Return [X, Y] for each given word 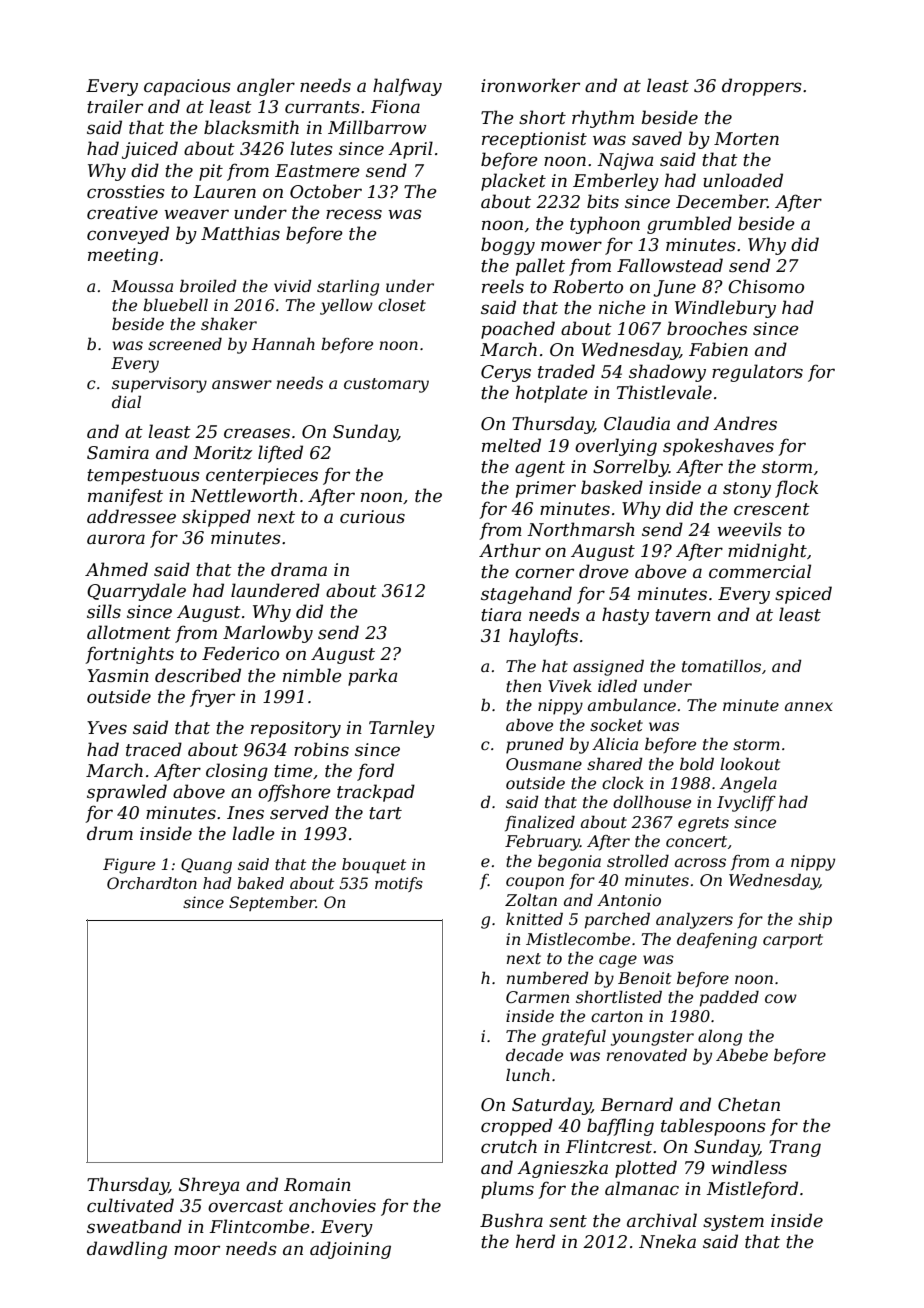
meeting [123, 256]
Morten [746, 139]
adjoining [350, 1250]
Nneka [667, 1241]
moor [197, 1250]
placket [513, 182]
